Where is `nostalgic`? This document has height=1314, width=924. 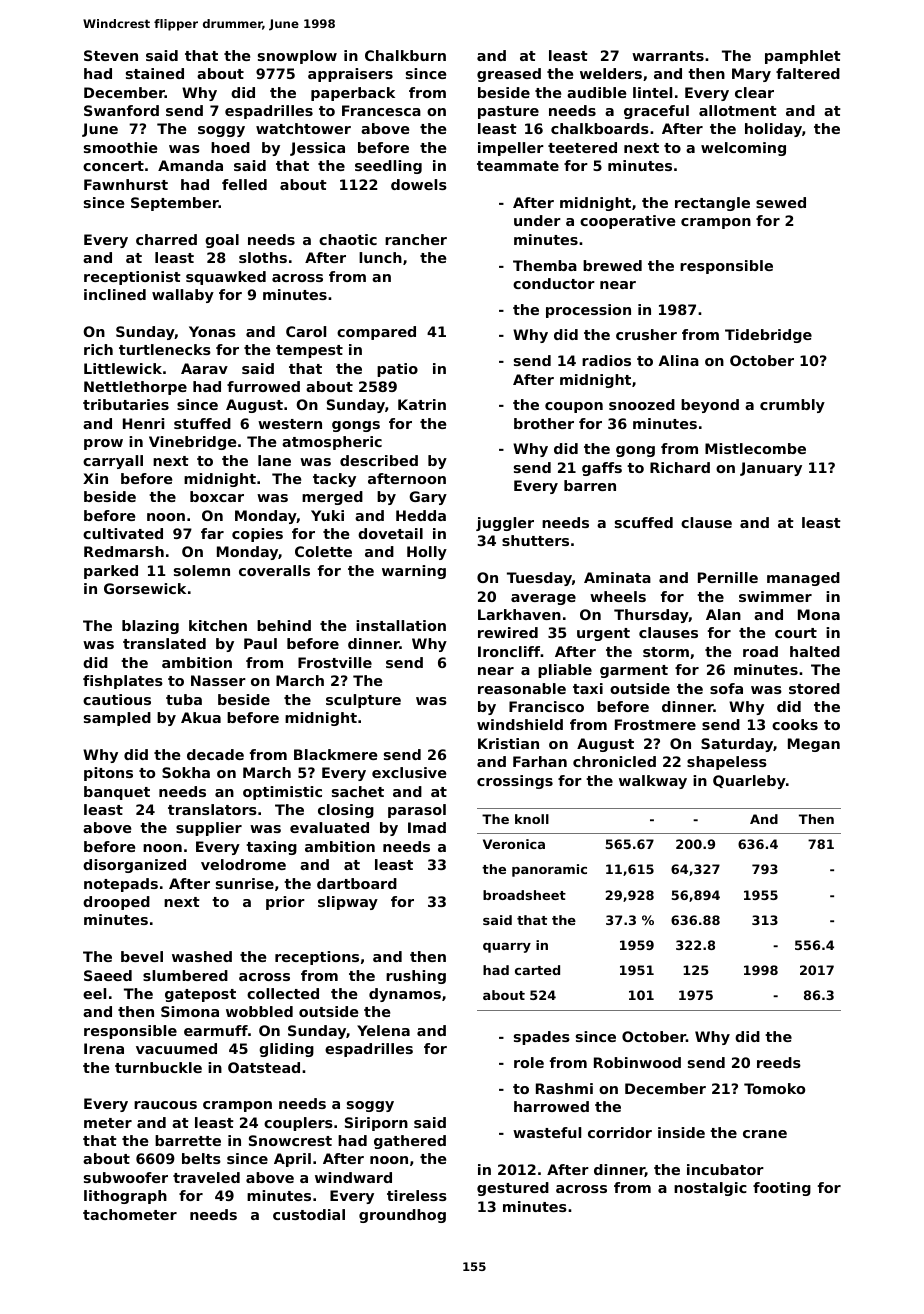 nostalgic is located at coordinates (710, 1189).
